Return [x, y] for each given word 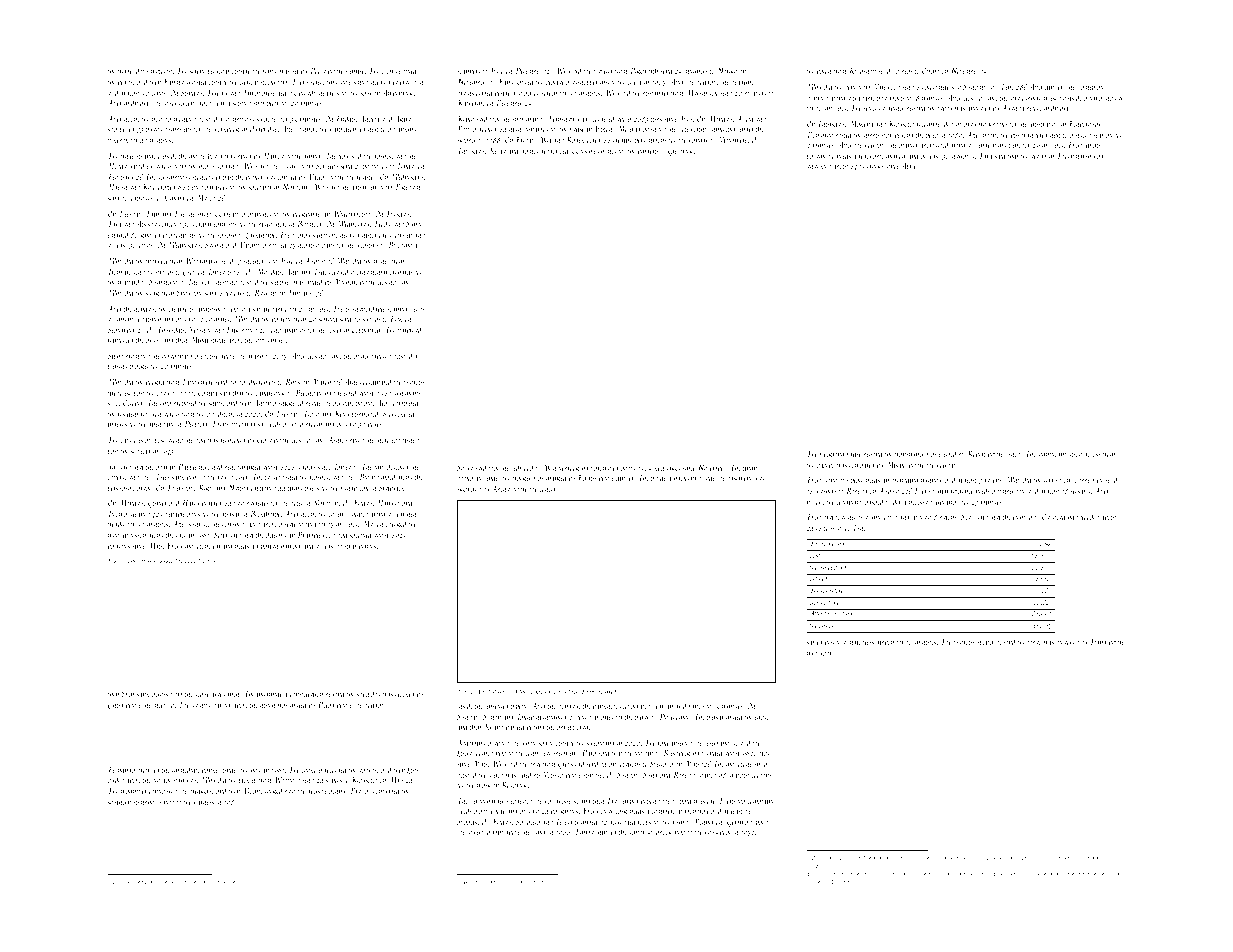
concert [549, 489]
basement [739, 477]
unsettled [497, 705]
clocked [405, 693]
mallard [129, 281]
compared [862, 465]
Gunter [157, 504]
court [890, 517]
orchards [401, 271]
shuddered [220, 881]
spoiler [985, 642]
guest [1075, 455]
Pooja [318, 72]
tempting [1101, 99]
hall [201, 439]
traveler [603, 70]
